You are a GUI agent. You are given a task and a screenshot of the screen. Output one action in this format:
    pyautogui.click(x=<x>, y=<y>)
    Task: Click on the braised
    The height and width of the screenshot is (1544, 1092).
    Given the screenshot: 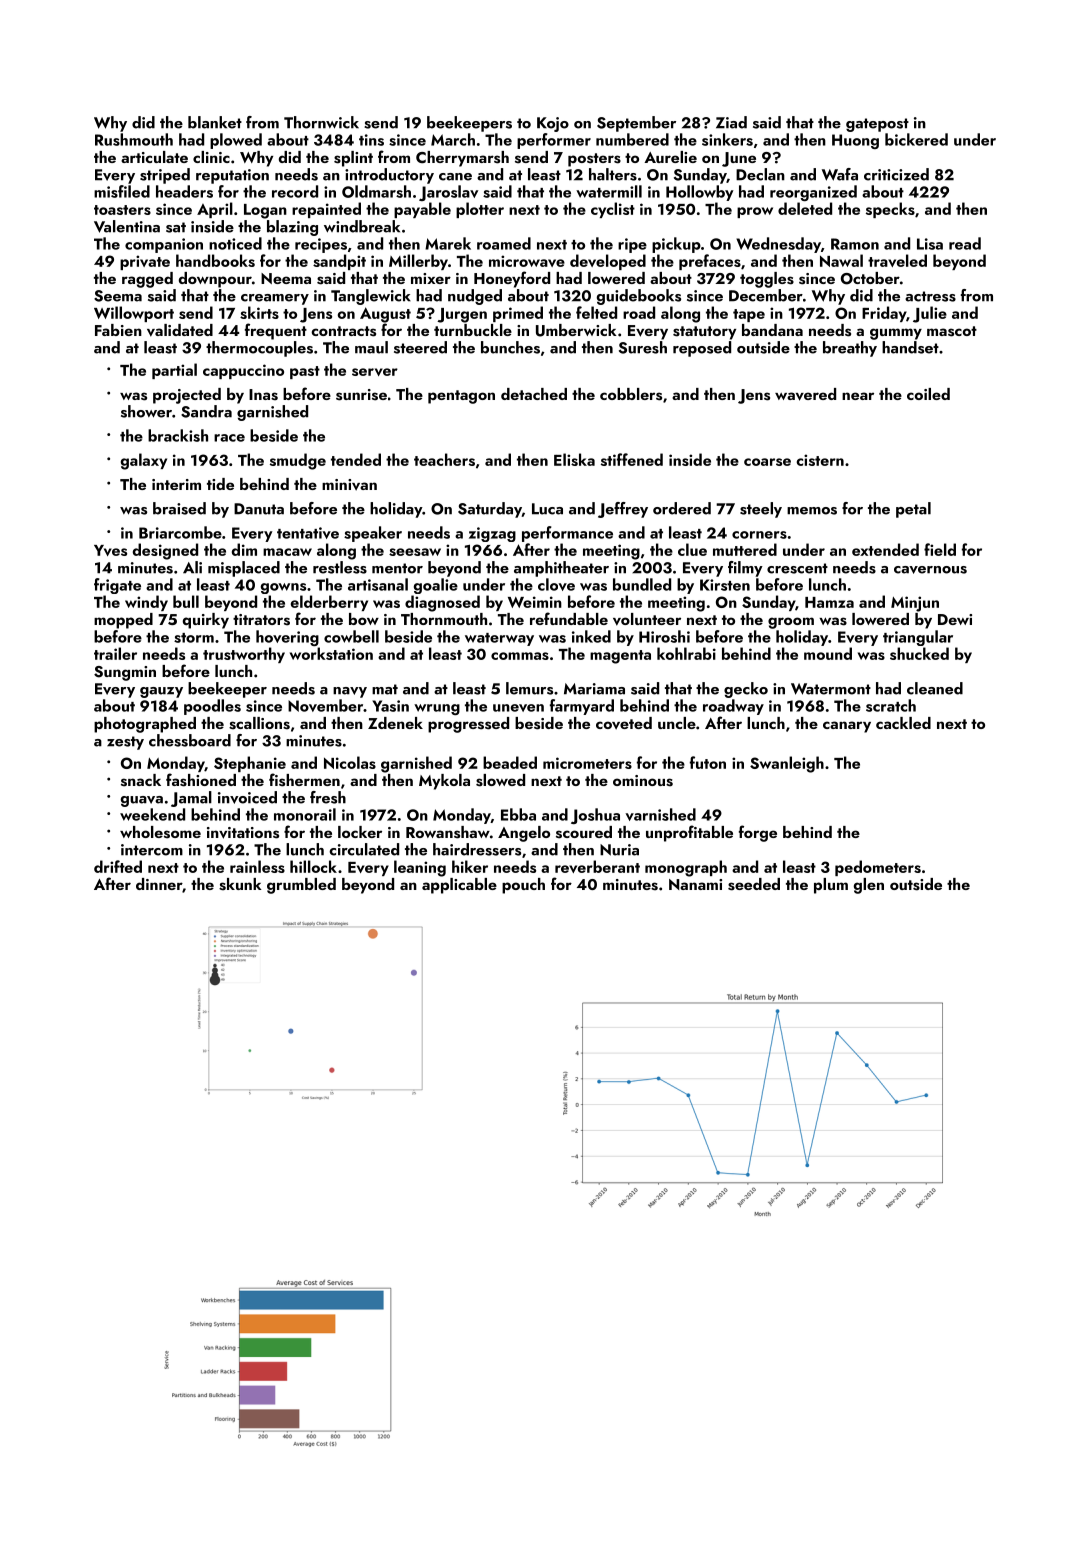 What is the action you would take?
    pyautogui.click(x=179, y=508)
